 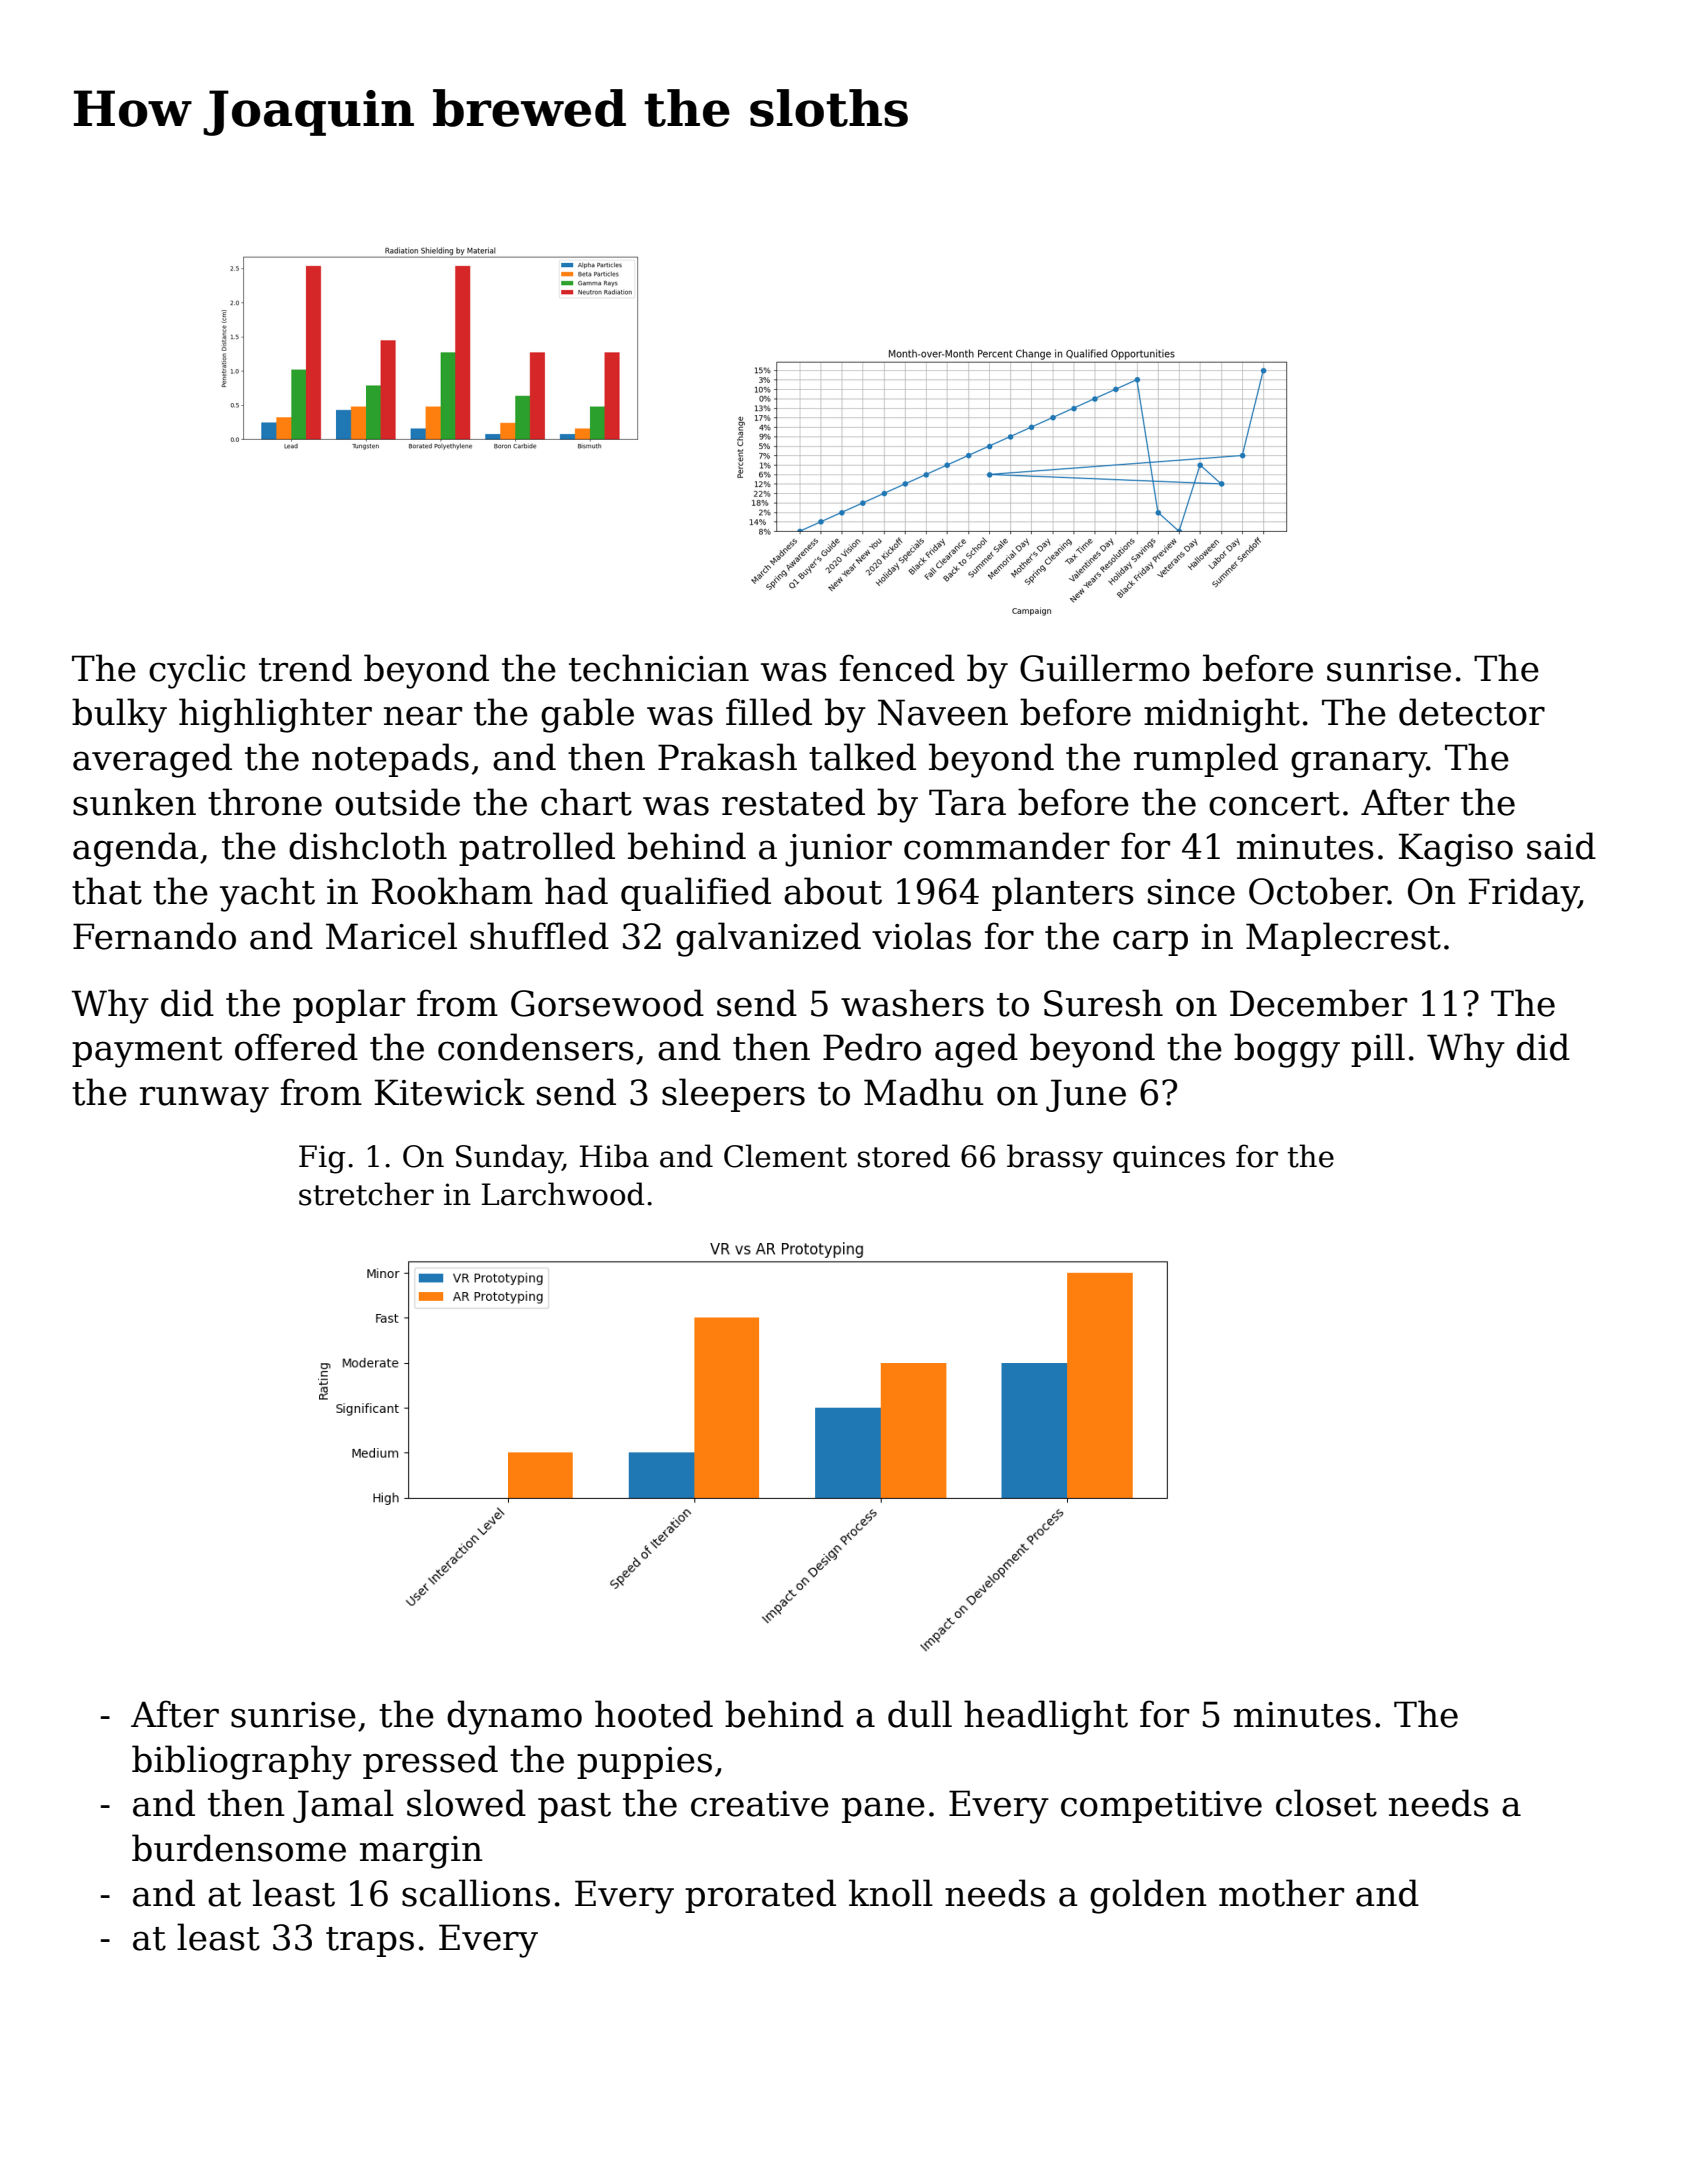 I want to click on scallions, so click(x=476, y=1893).
